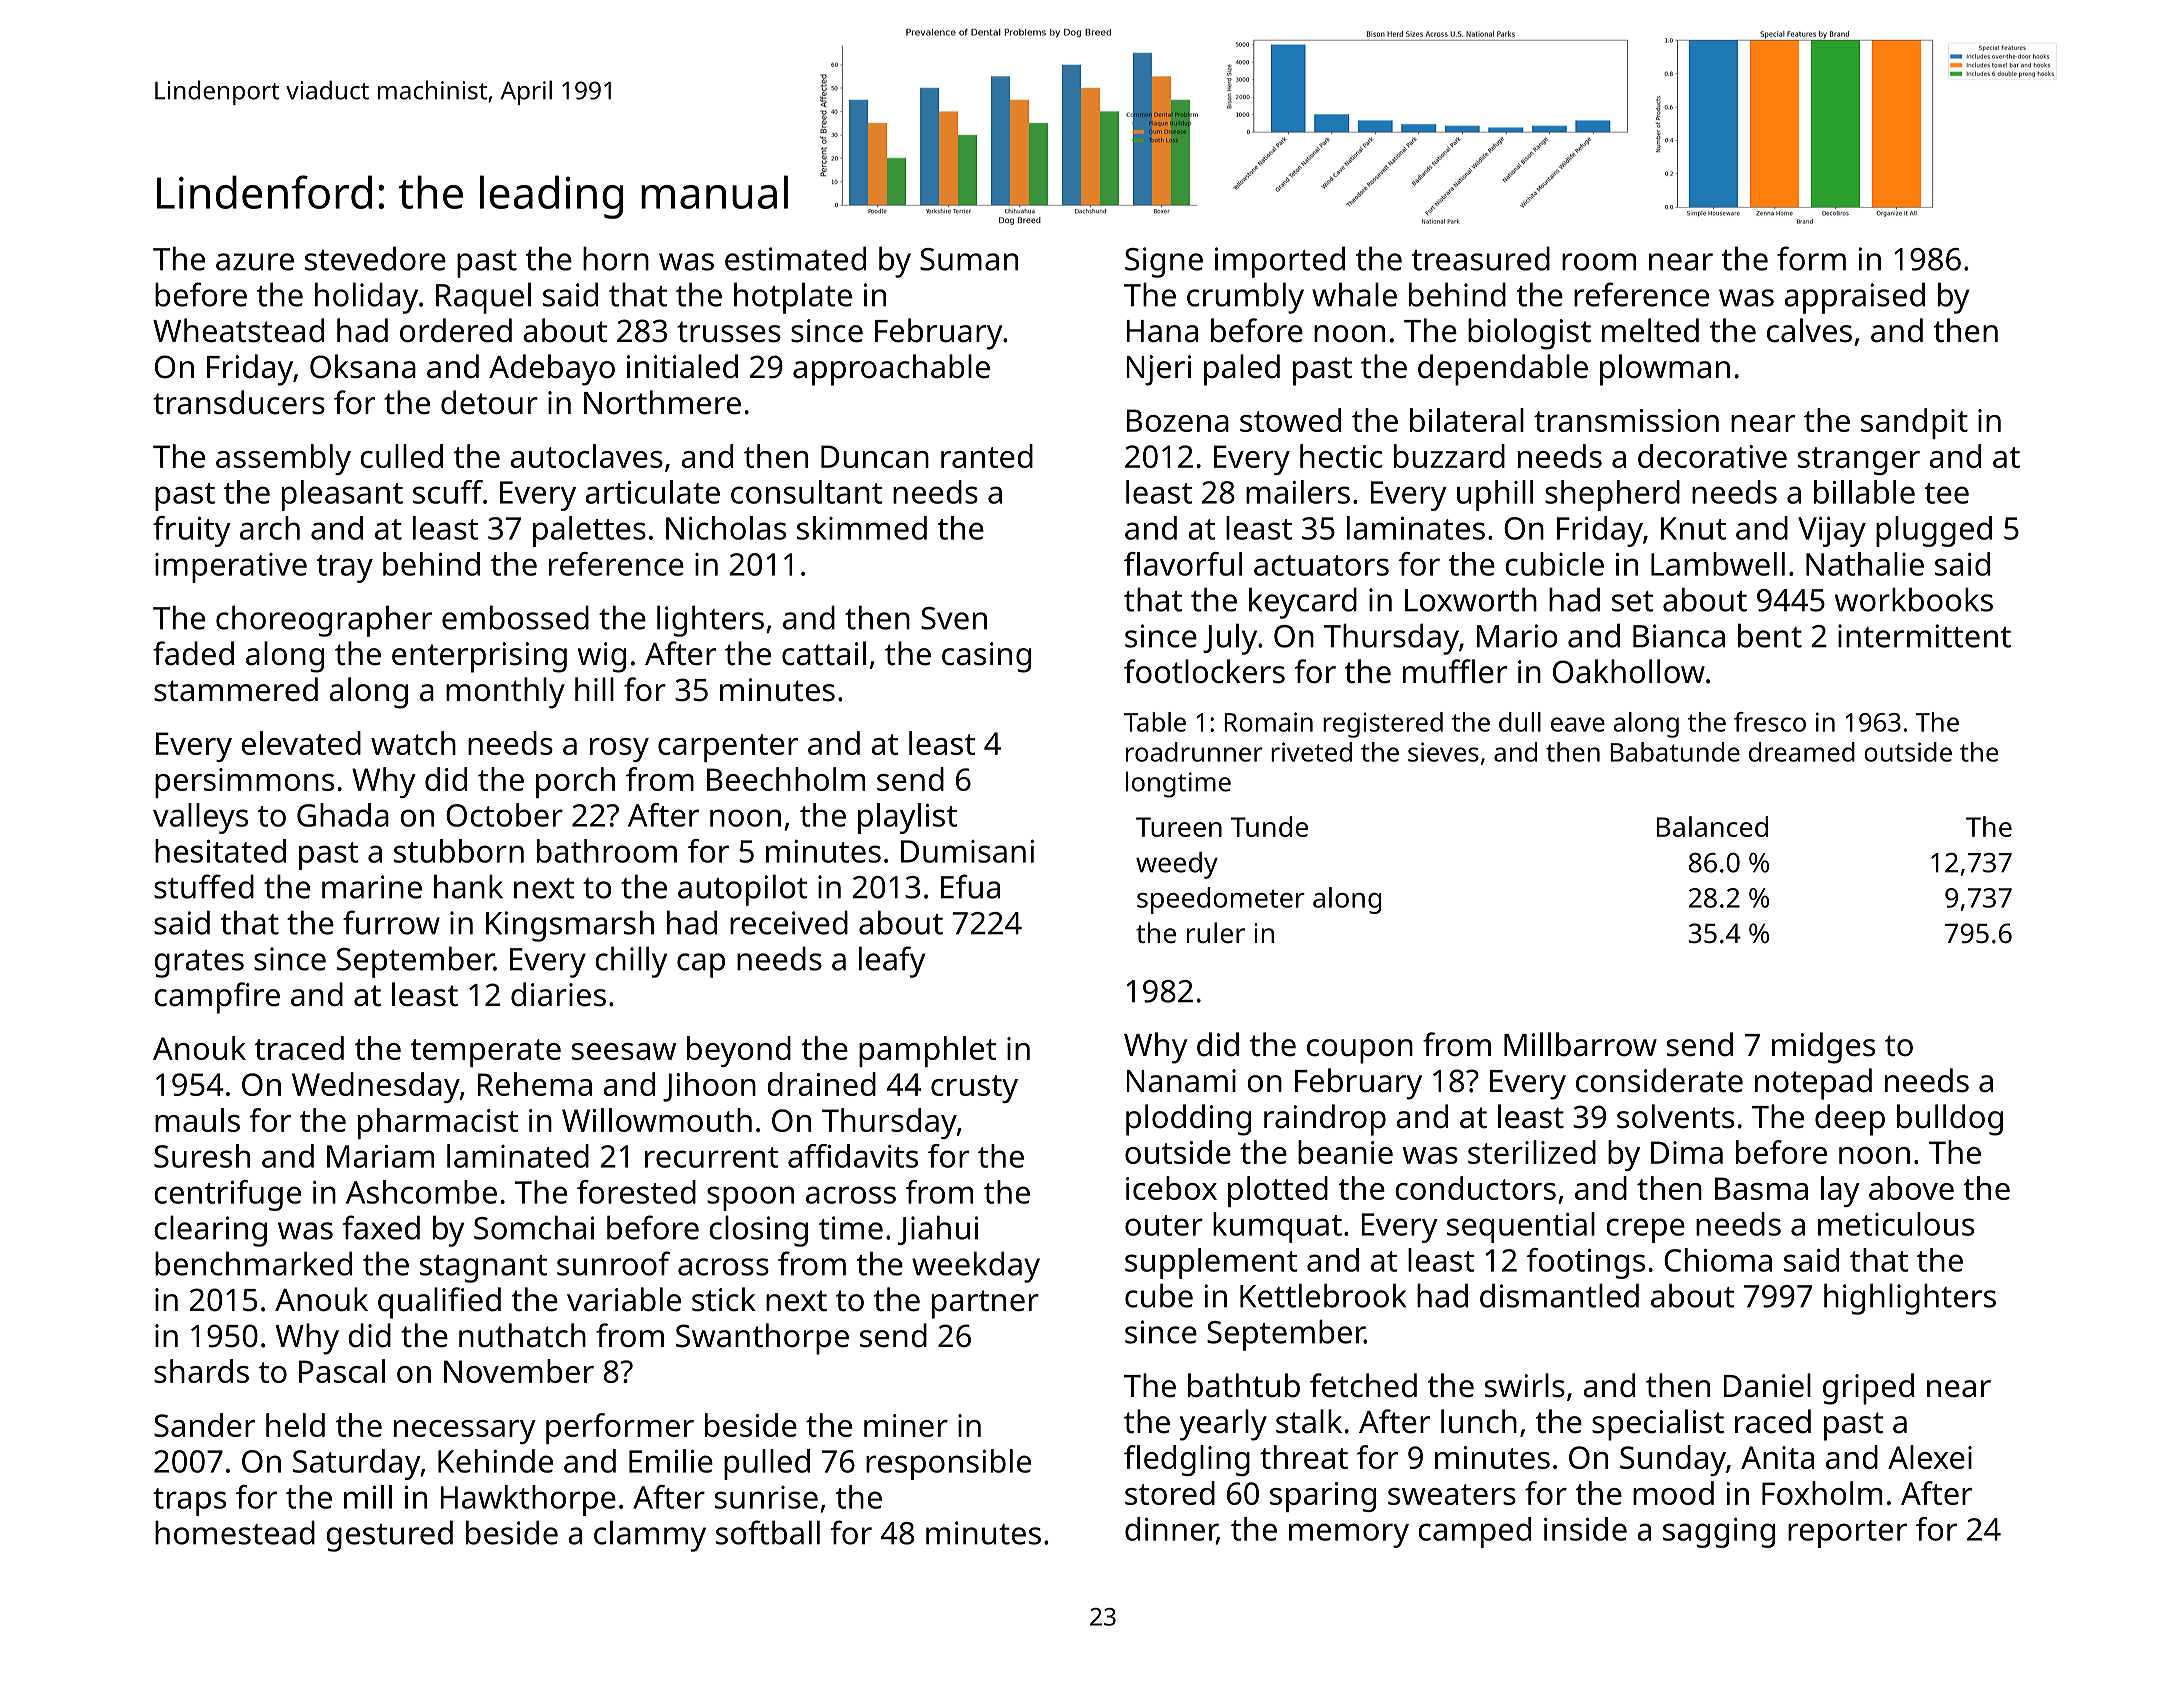  Describe the element at coordinates (238, 330) in the document. I see `Wheatstead` at that location.
